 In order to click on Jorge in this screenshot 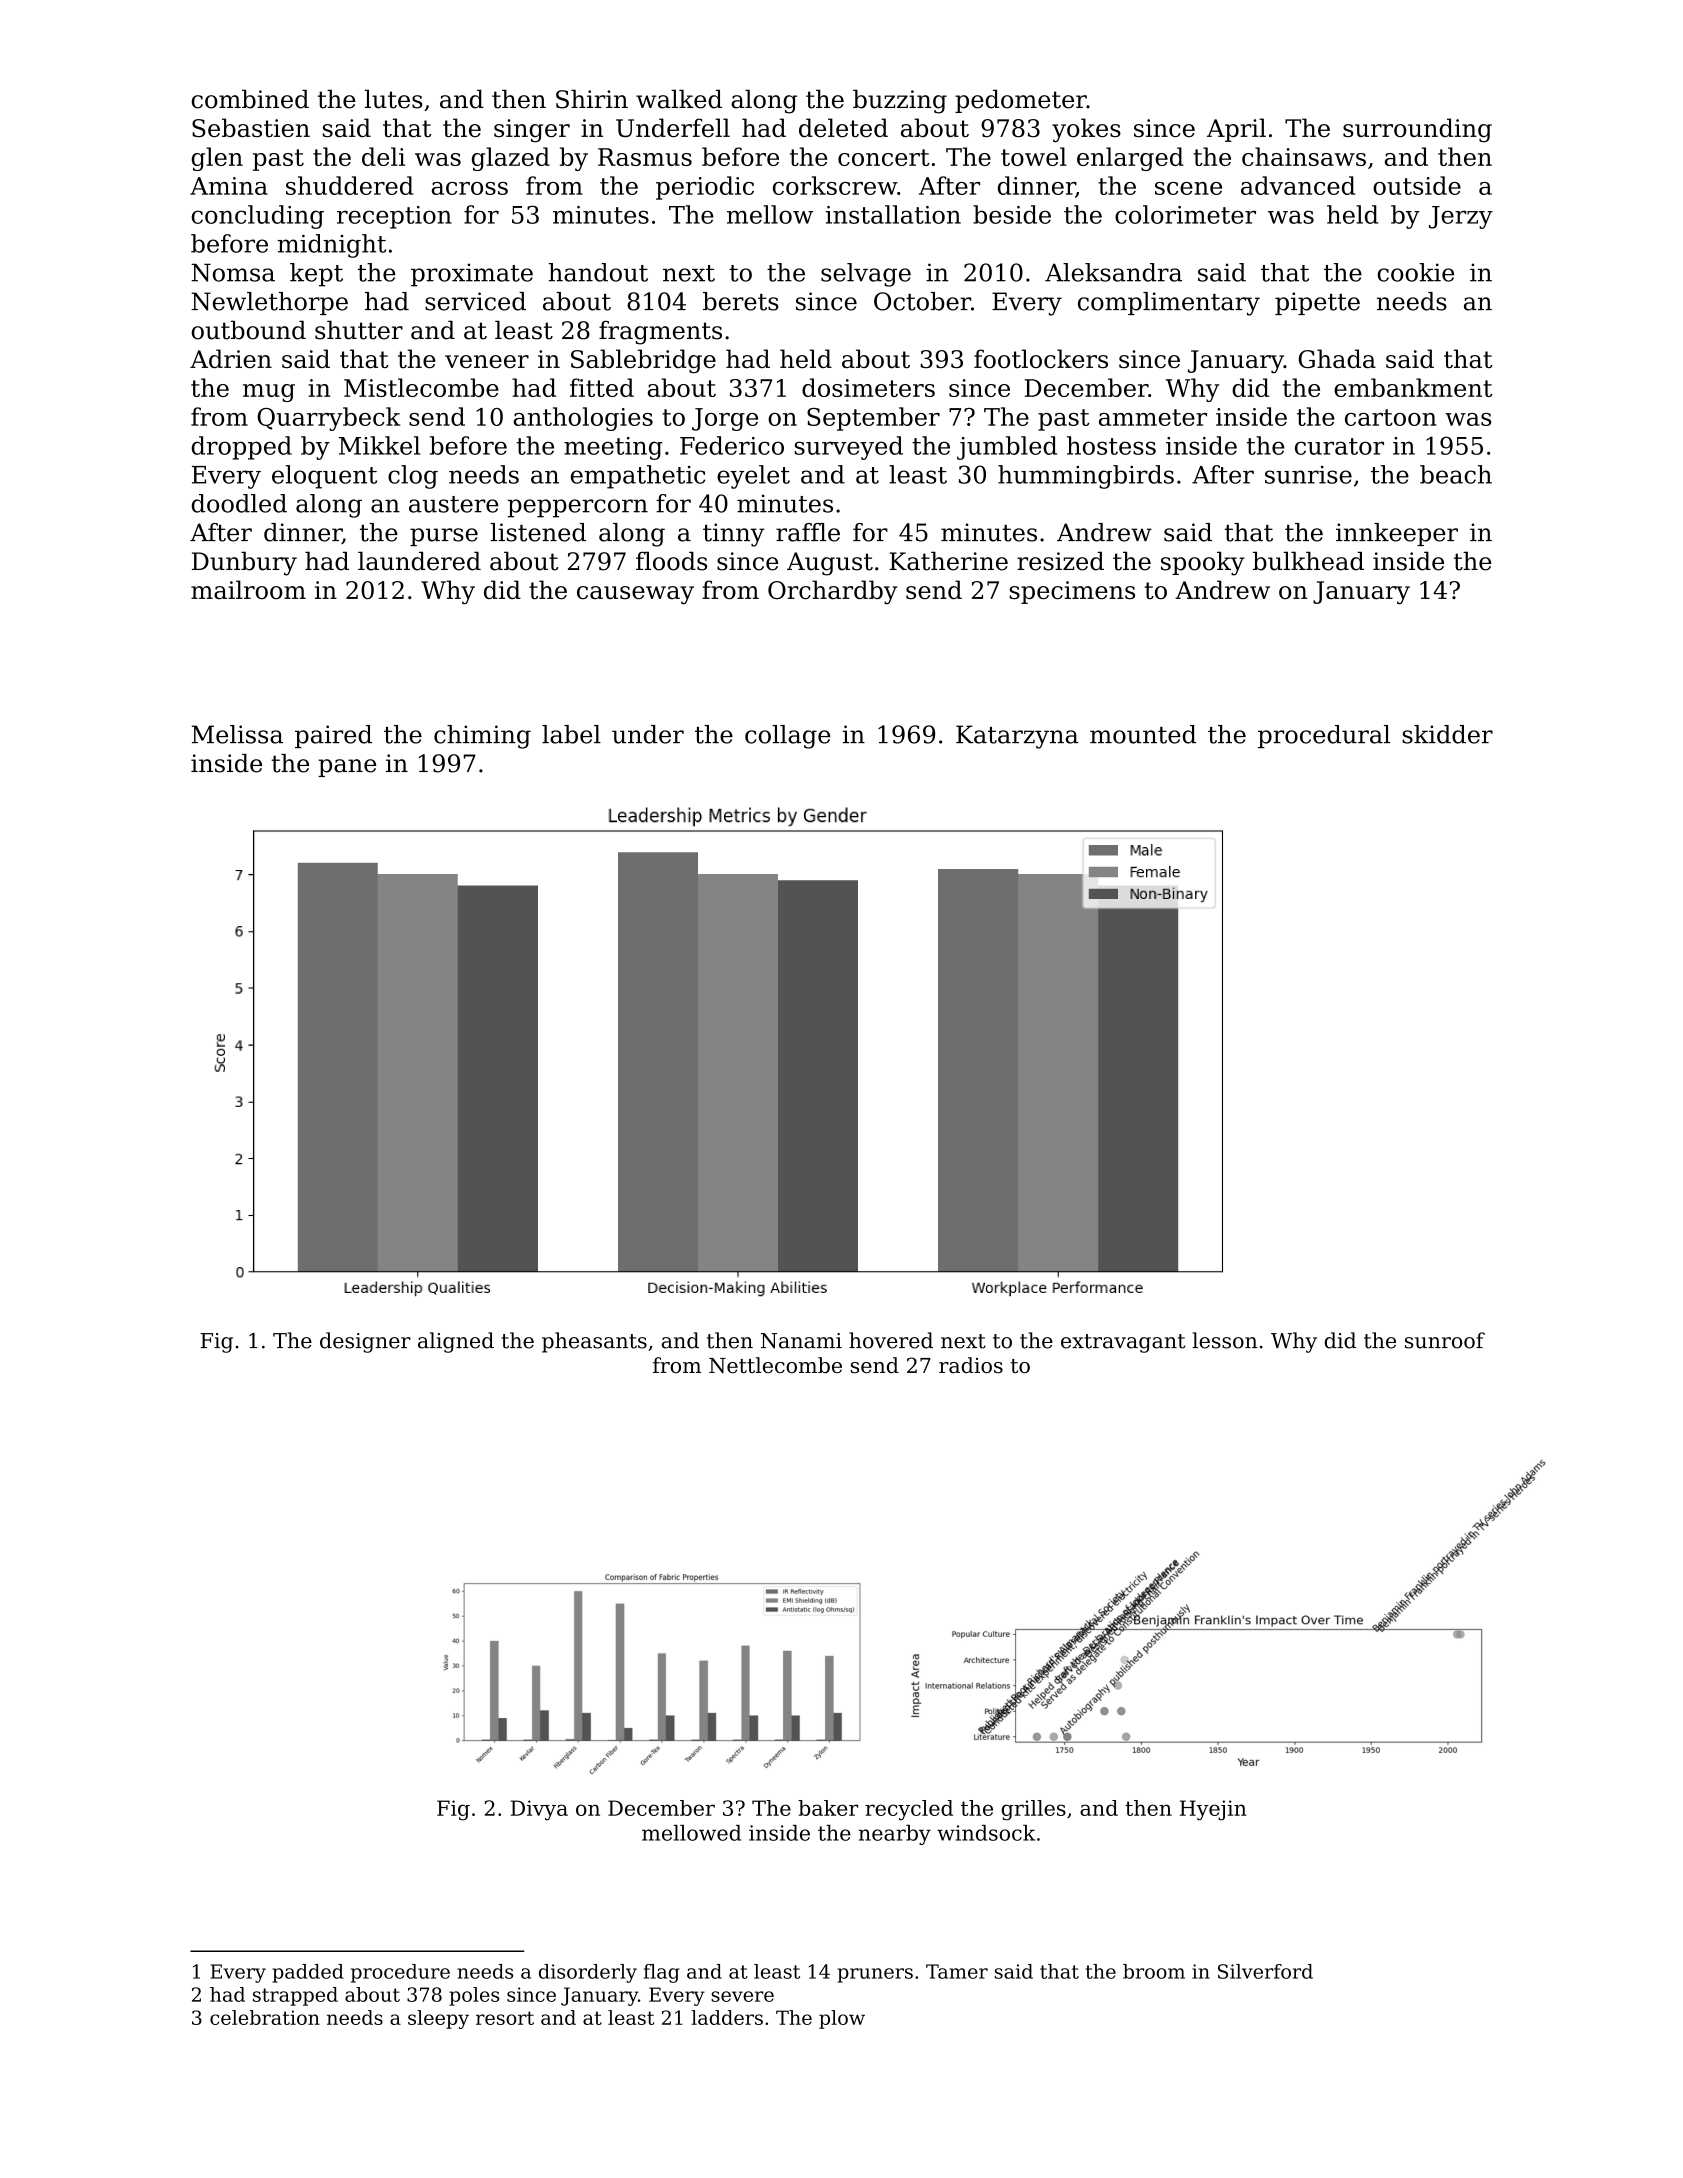, I will do `click(725, 419)`.
